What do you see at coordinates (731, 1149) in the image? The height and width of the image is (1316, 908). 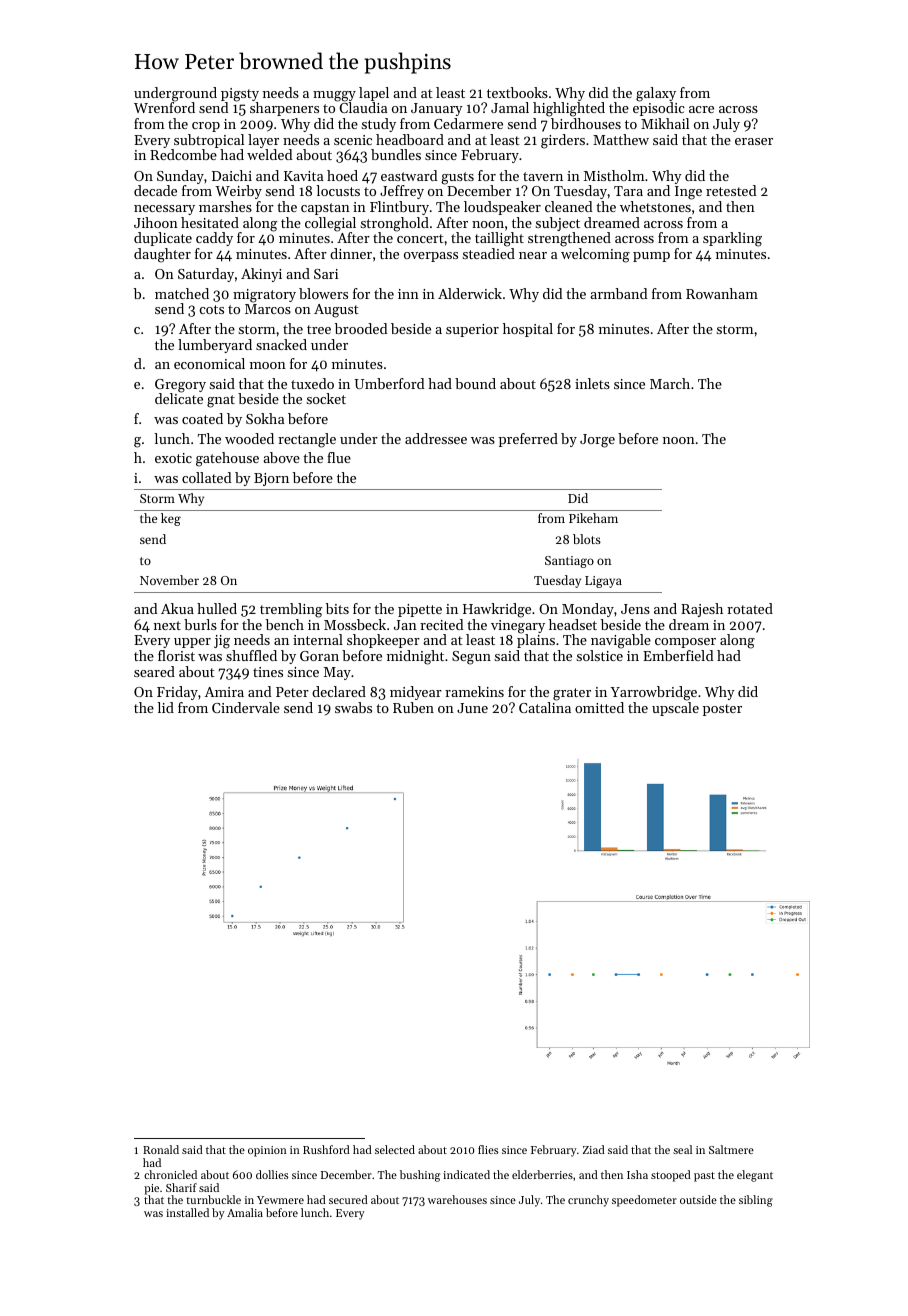 I see `Saltmere` at bounding box center [731, 1149].
